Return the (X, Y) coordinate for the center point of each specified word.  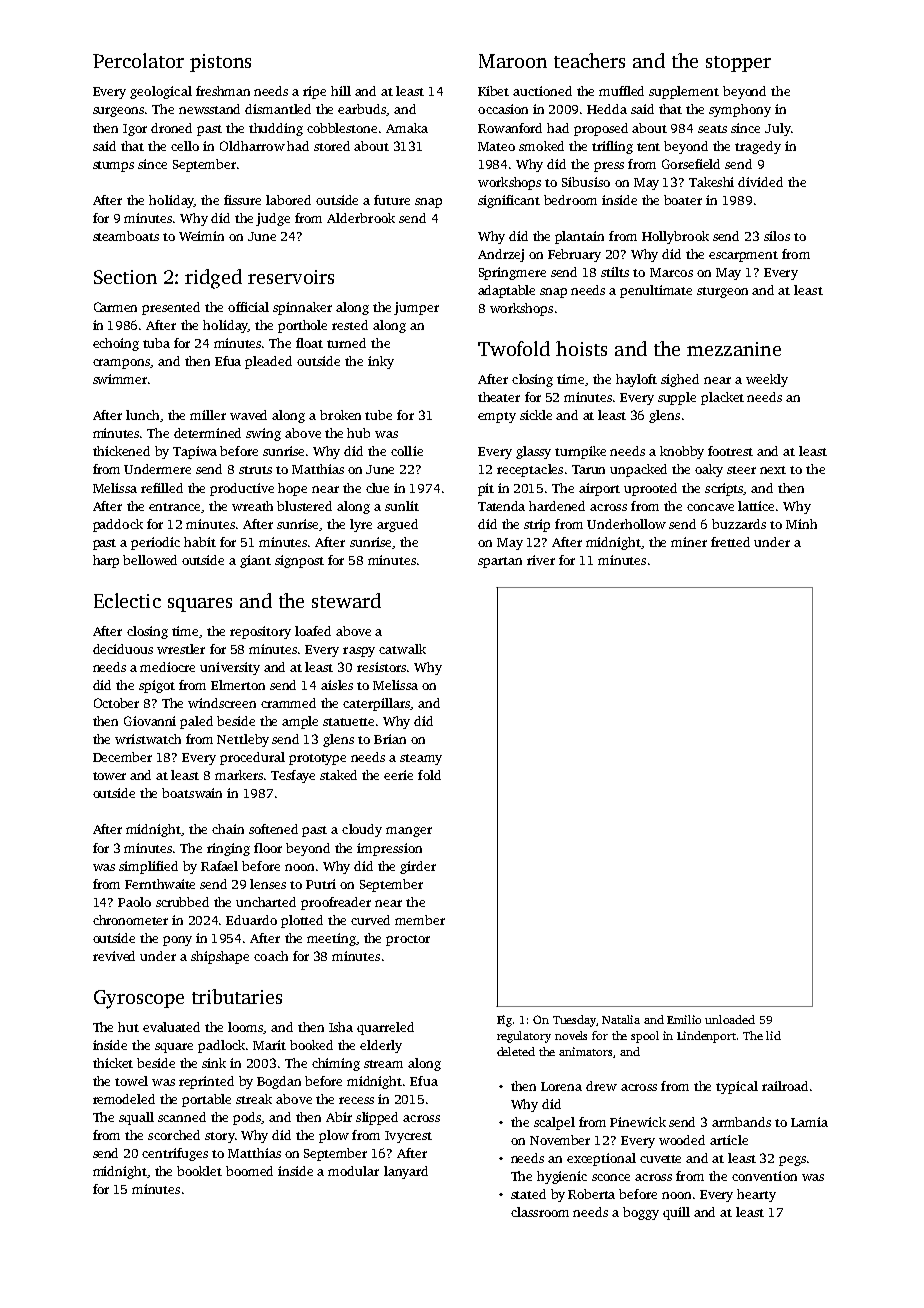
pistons (220, 63)
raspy (359, 652)
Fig (504, 1021)
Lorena (561, 1086)
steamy (421, 759)
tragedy (758, 147)
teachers (589, 60)
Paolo (134, 902)
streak (254, 1099)
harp (106, 561)
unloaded (730, 1019)
